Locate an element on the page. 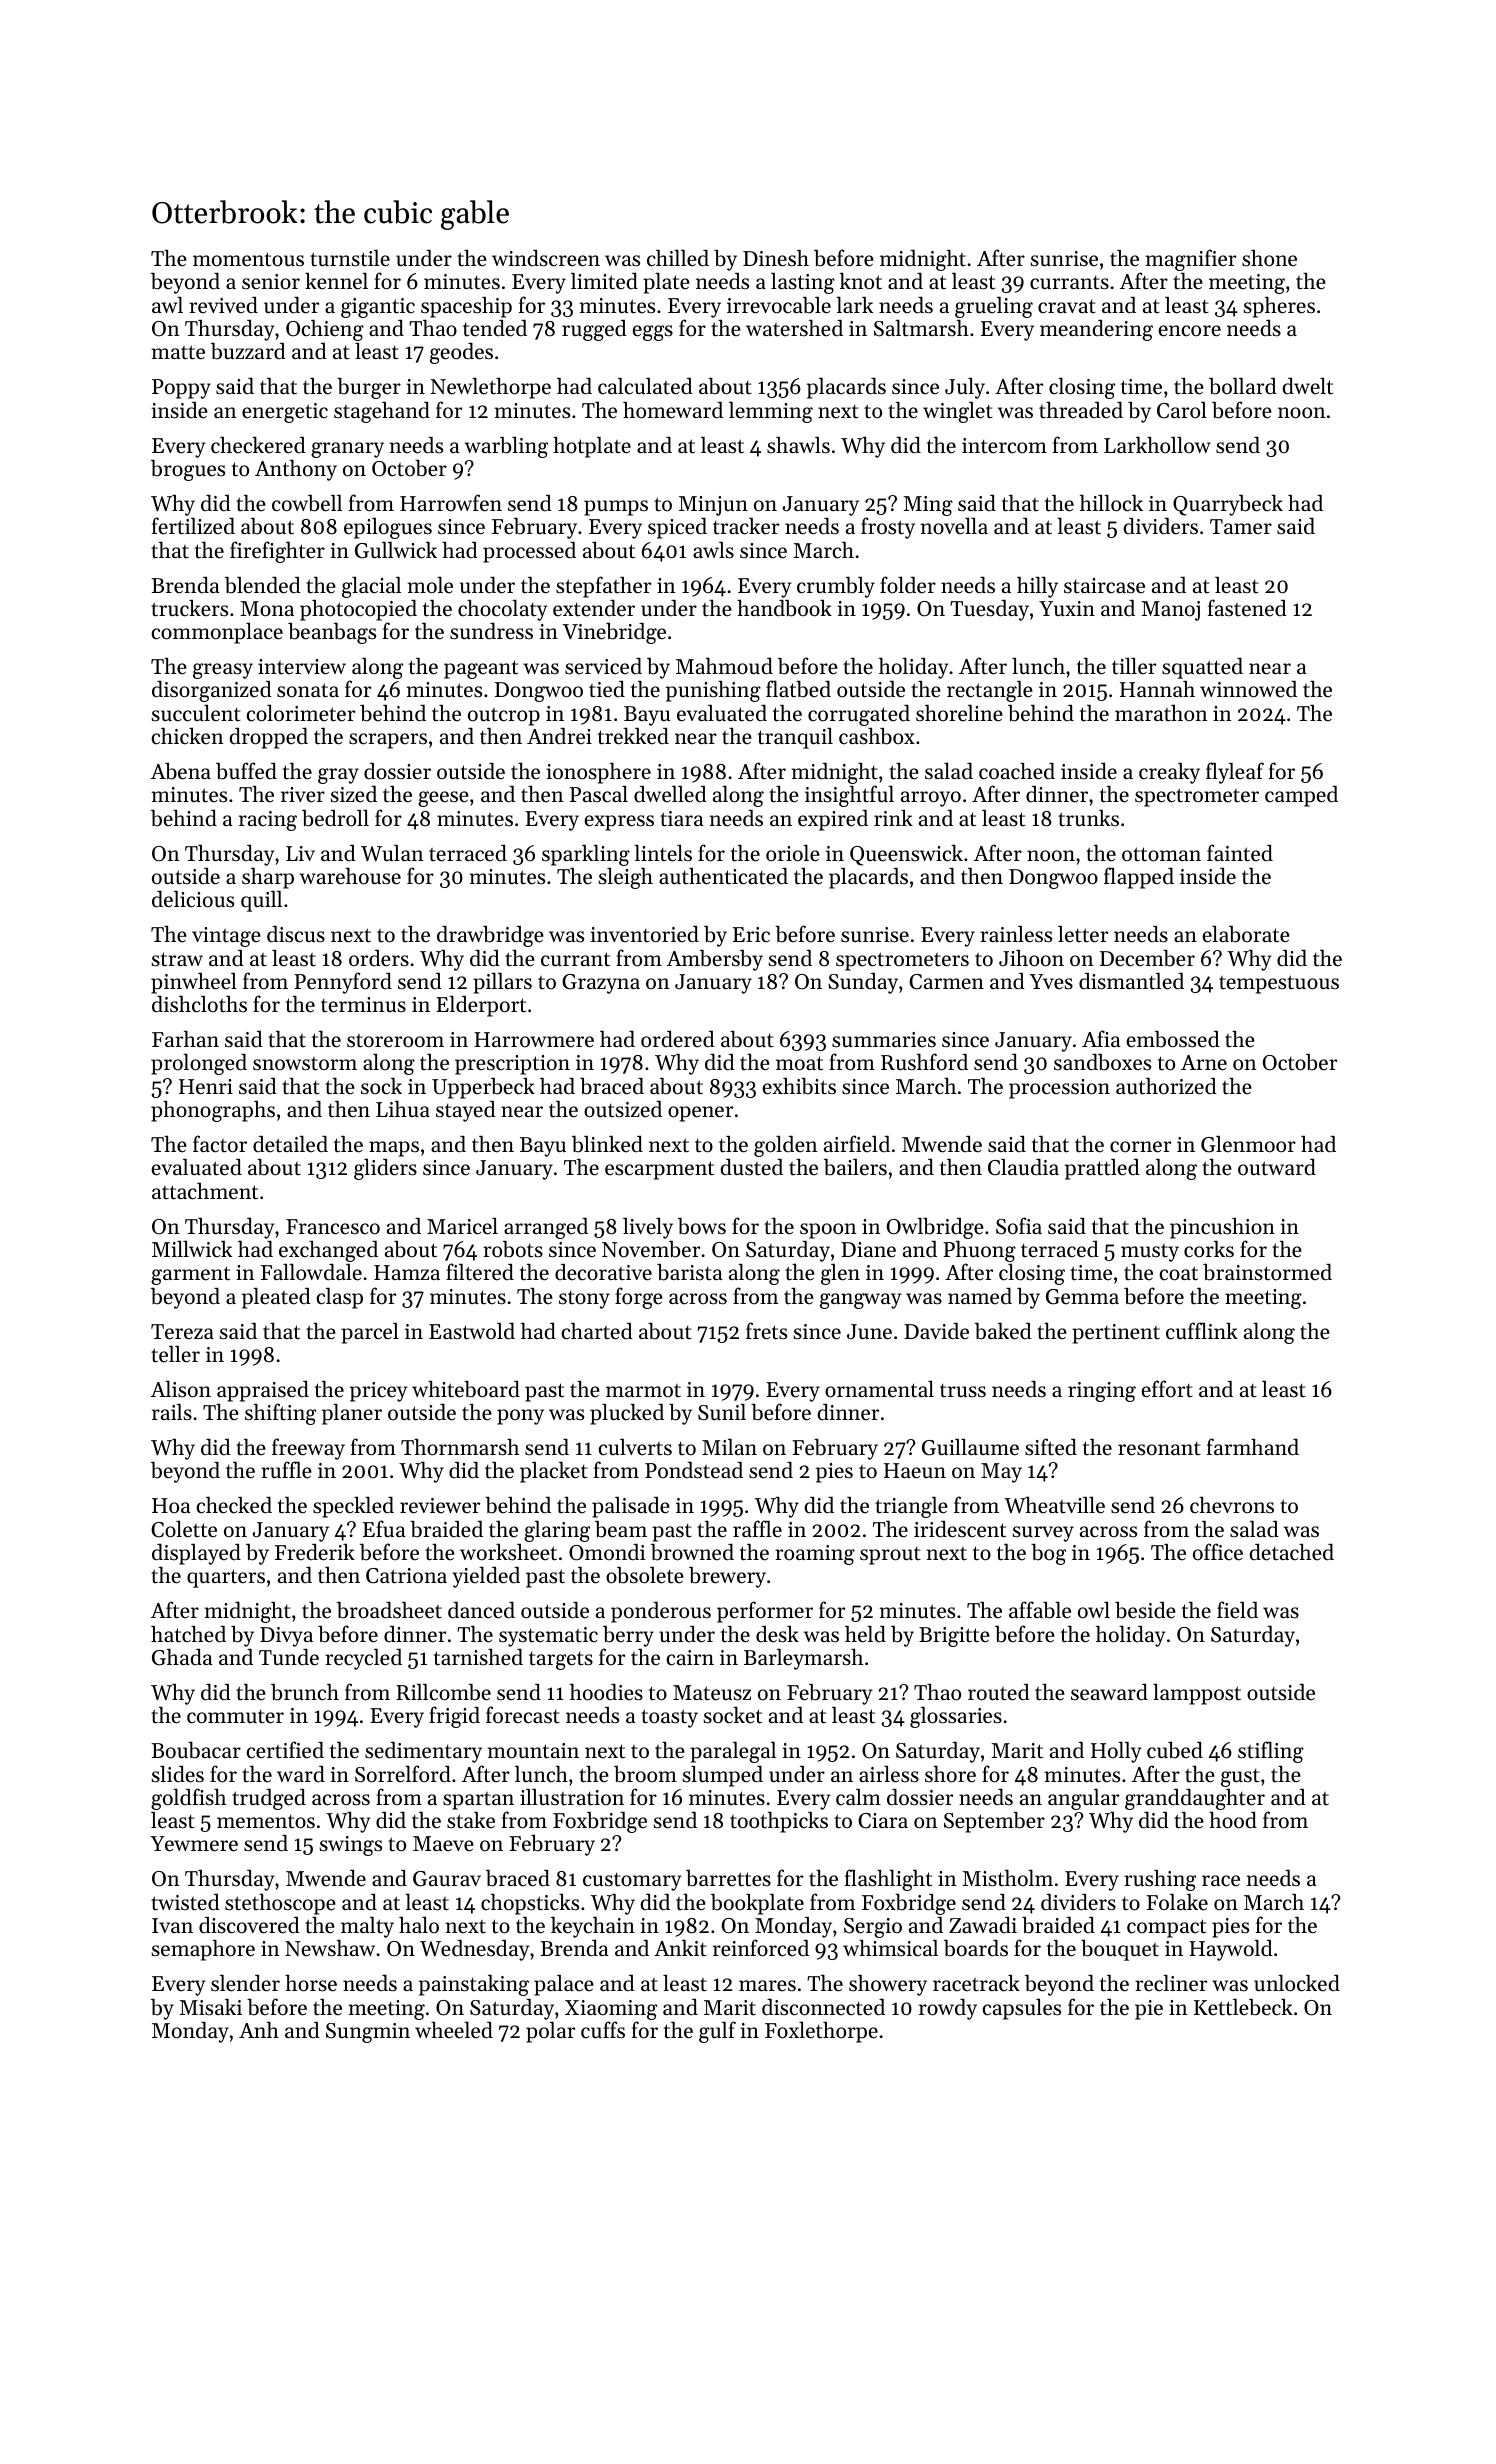  pincushion is located at coordinates (1222, 1228).
